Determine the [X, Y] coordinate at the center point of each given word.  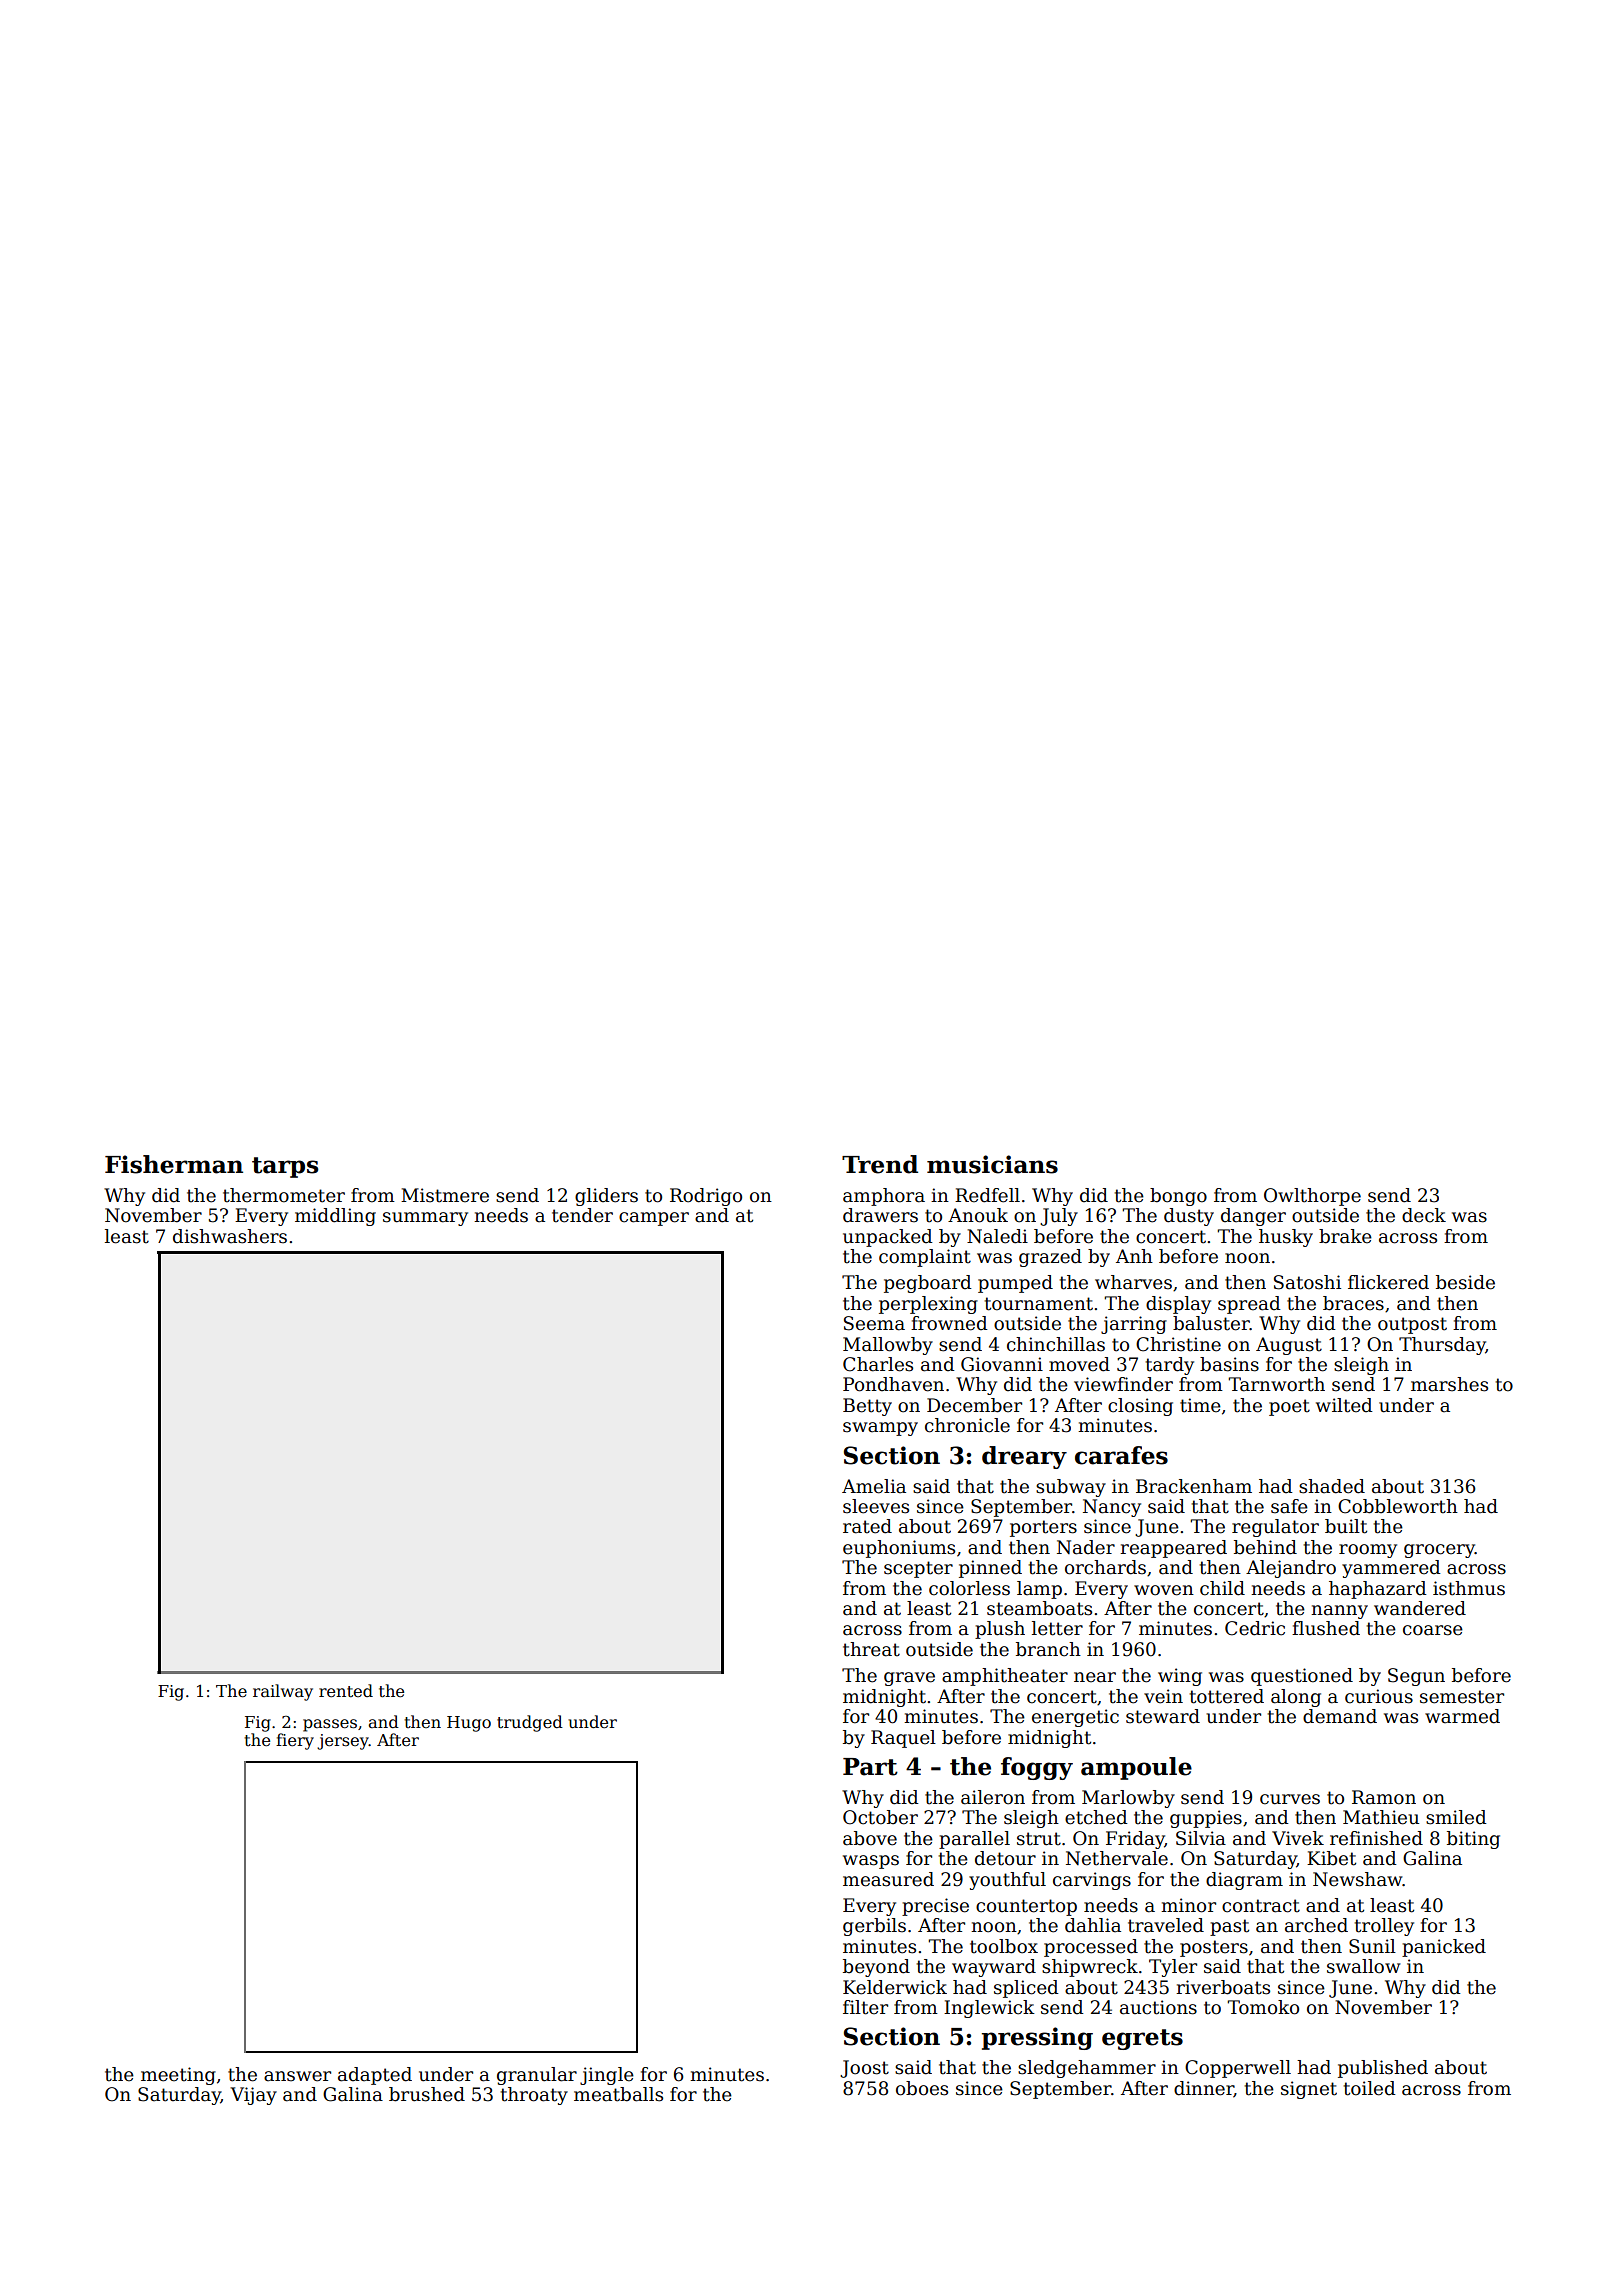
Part [870, 1767]
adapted [375, 2076]
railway [283, 1692]
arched [1316, 1925]
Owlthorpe [1312, 1197]
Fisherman [174, 1164]
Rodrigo [706, 1197]
